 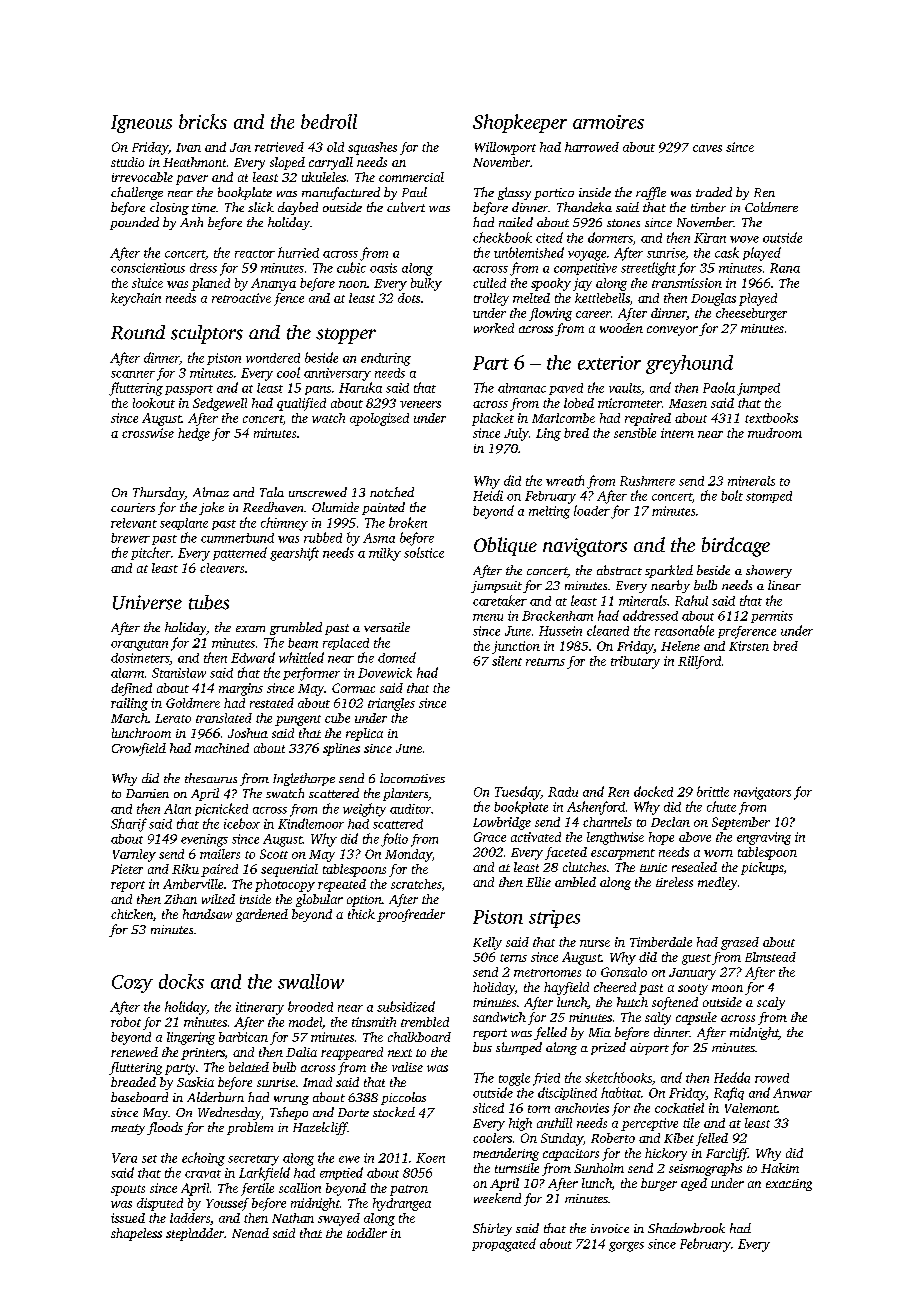 I want to click on chicken, so click(x=132, y=914).
